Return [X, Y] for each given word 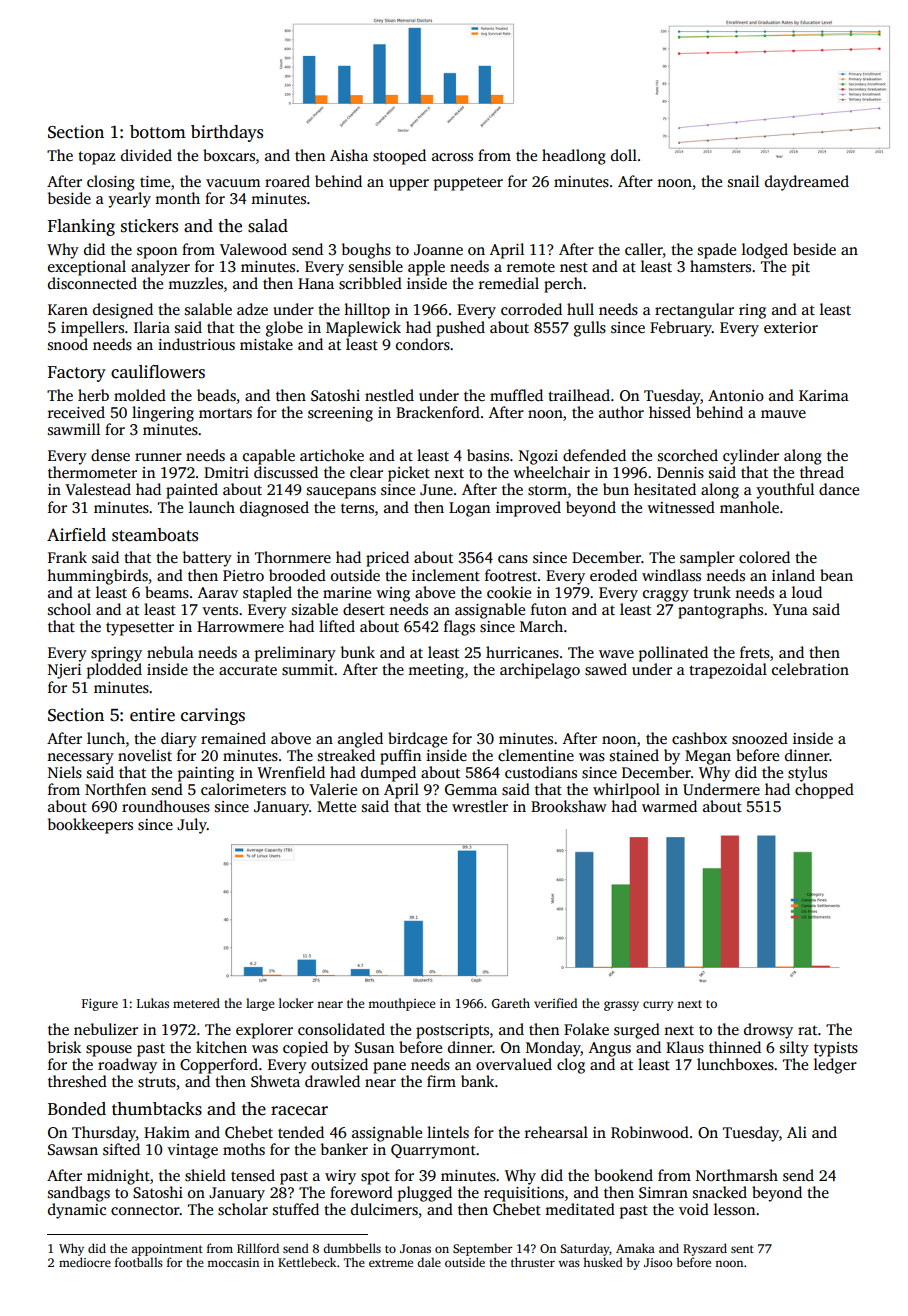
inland [793, 575]
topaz [96, 158]
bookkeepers [90, 826]
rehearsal [556, 1132]
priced [387, 559]
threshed [77, 1081]
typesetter [140, 629]
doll [624, 155]
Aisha [349, 155]
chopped [824, 791]
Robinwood [650, 1132]
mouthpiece [402, 1004]
